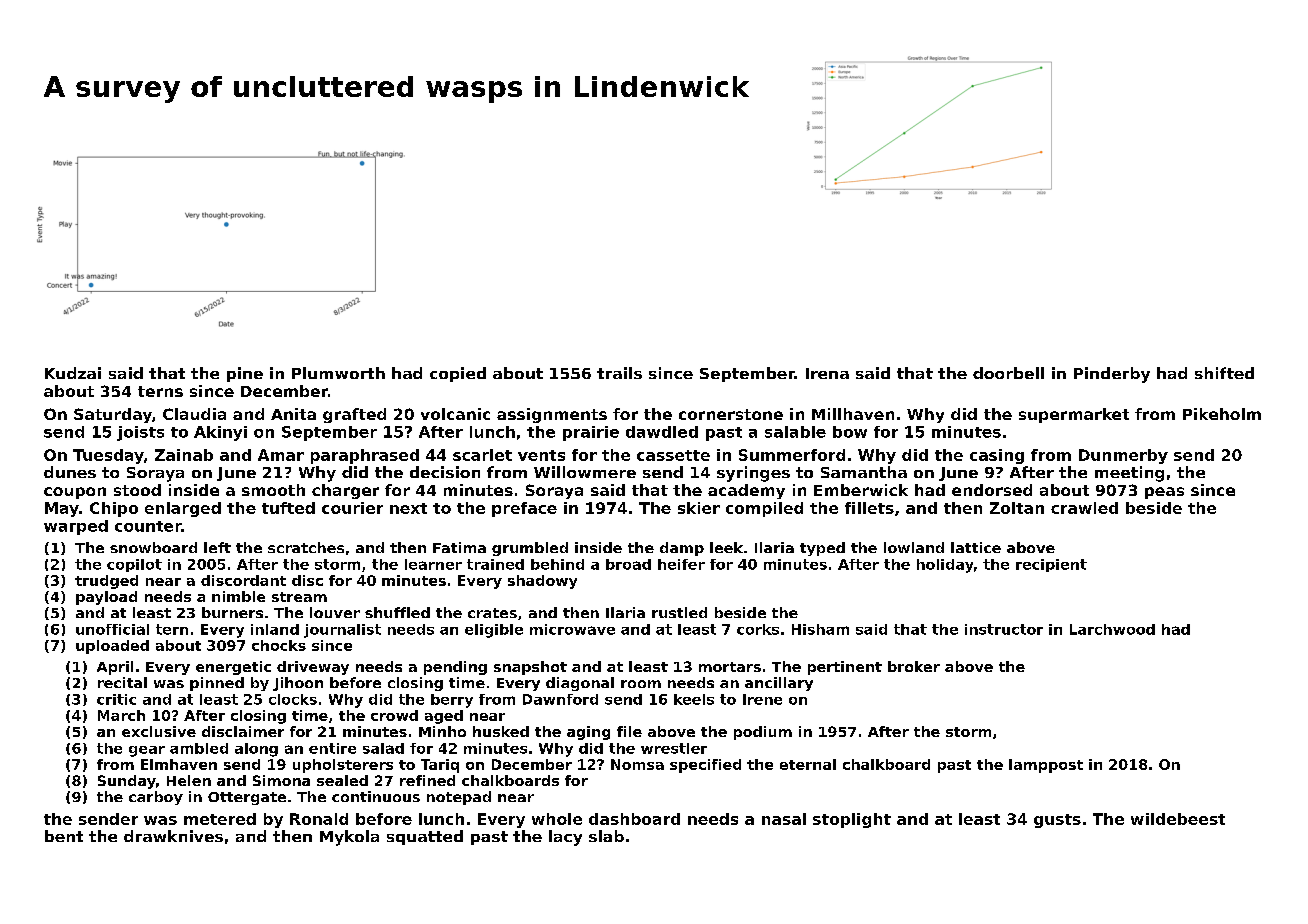 The height and width of the document is (924, 1308). Describe the element at coordinates (1004, 629) in the document. I see `instructor` at that location.
